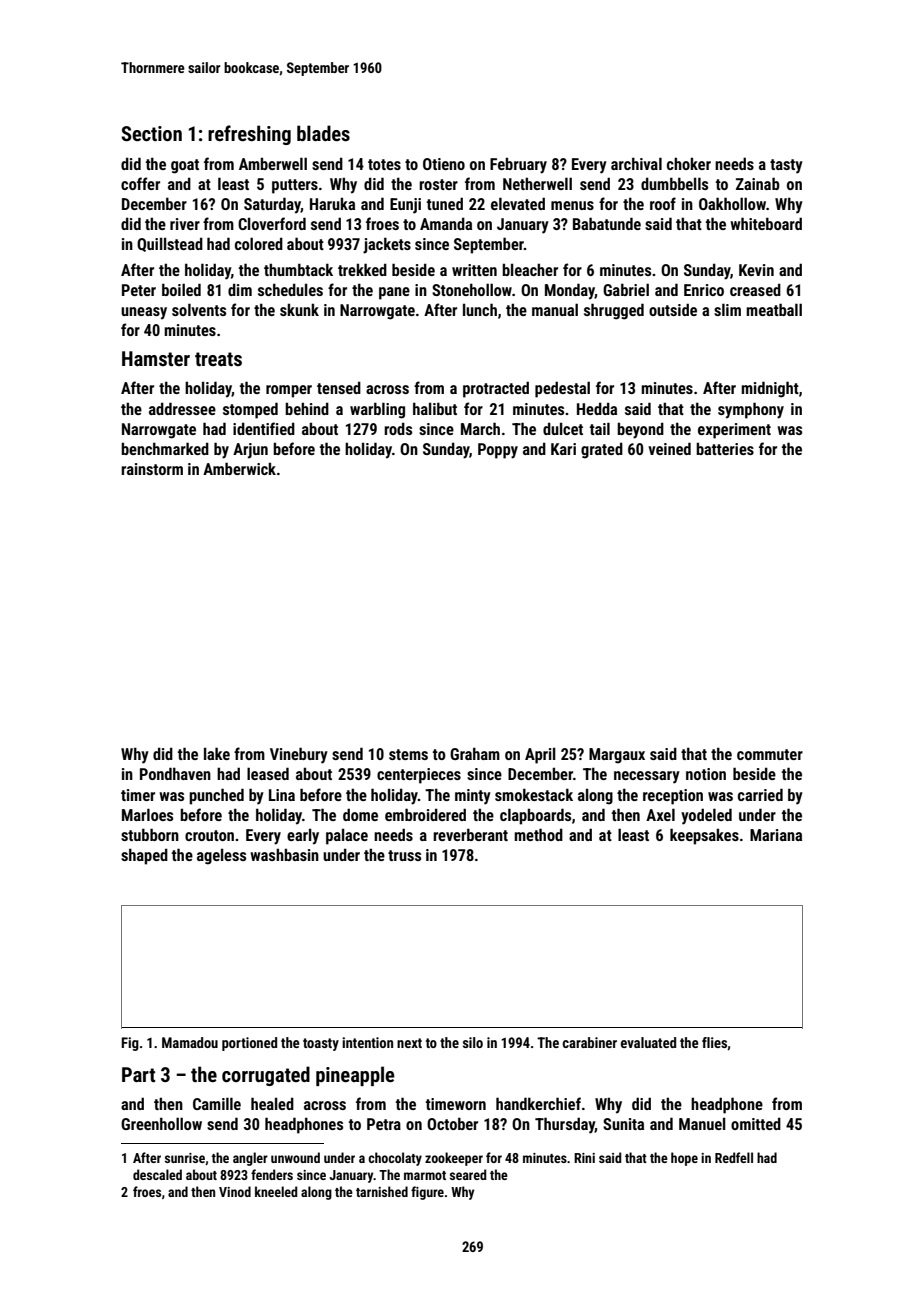 This image has width=924, height=1308. Describe the element at coordinates (602, 450) in the image. I see `grated` at that location.
